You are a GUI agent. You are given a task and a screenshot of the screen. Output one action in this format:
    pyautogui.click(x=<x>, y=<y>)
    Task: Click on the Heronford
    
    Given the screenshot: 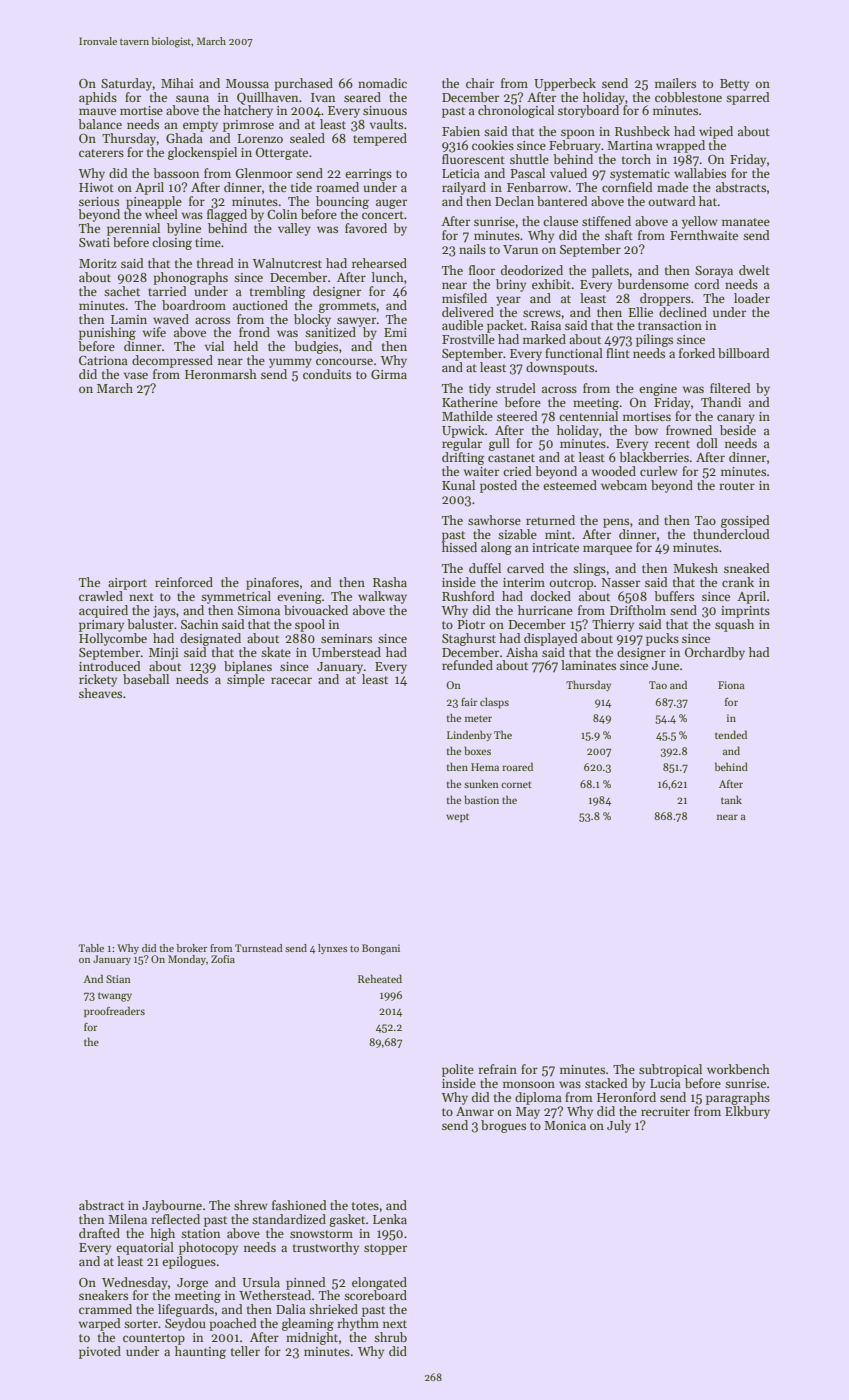 What is the action you would take?
    pyautogui.click(x=626, y=1097)
